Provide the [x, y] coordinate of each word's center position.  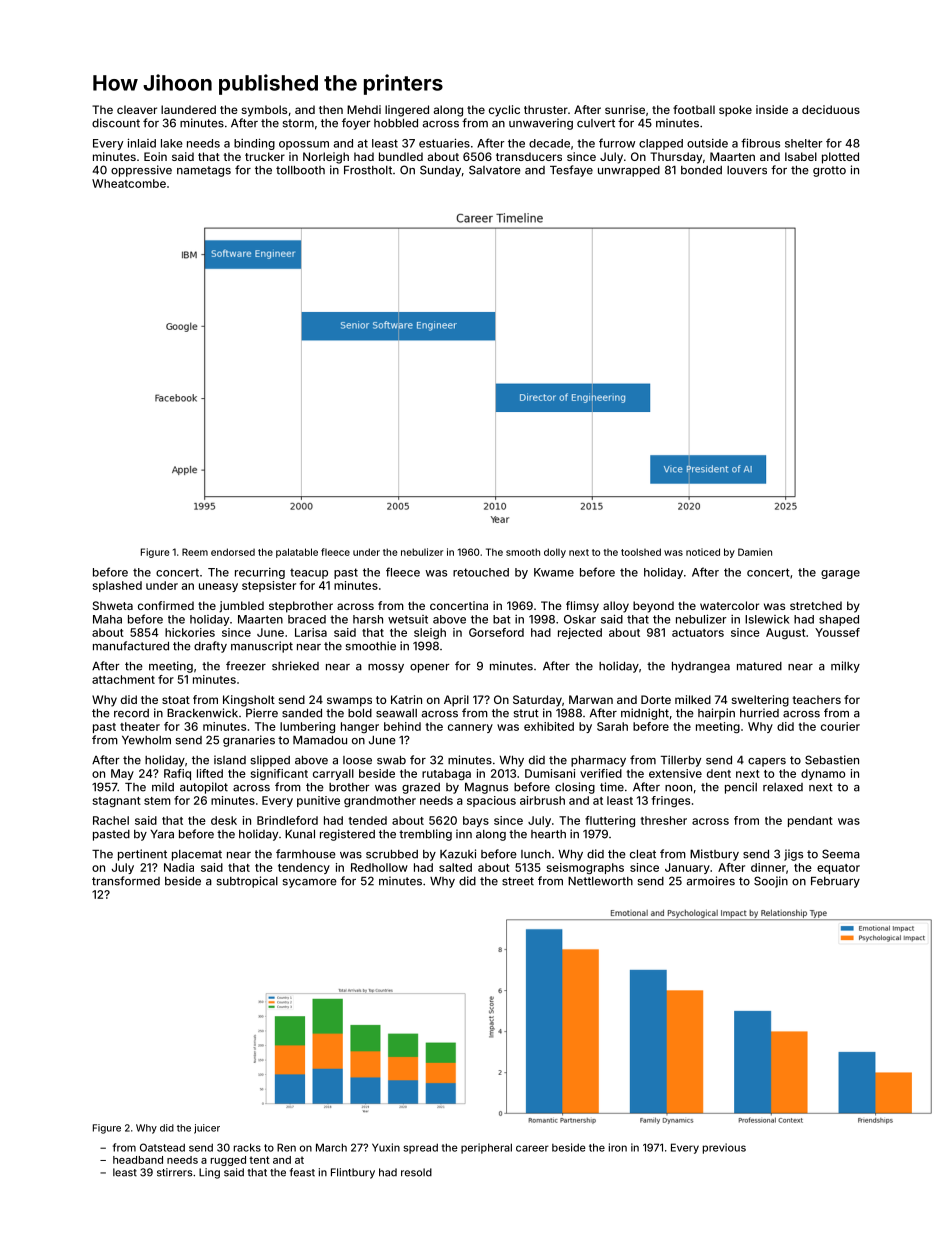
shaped [839, 620]
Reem [195, 552]
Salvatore [495, 170]
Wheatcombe [129, 183]
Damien [755, 552]
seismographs [585, 868]
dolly [555, 553]
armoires [710, 881]
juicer [207, 1129]
